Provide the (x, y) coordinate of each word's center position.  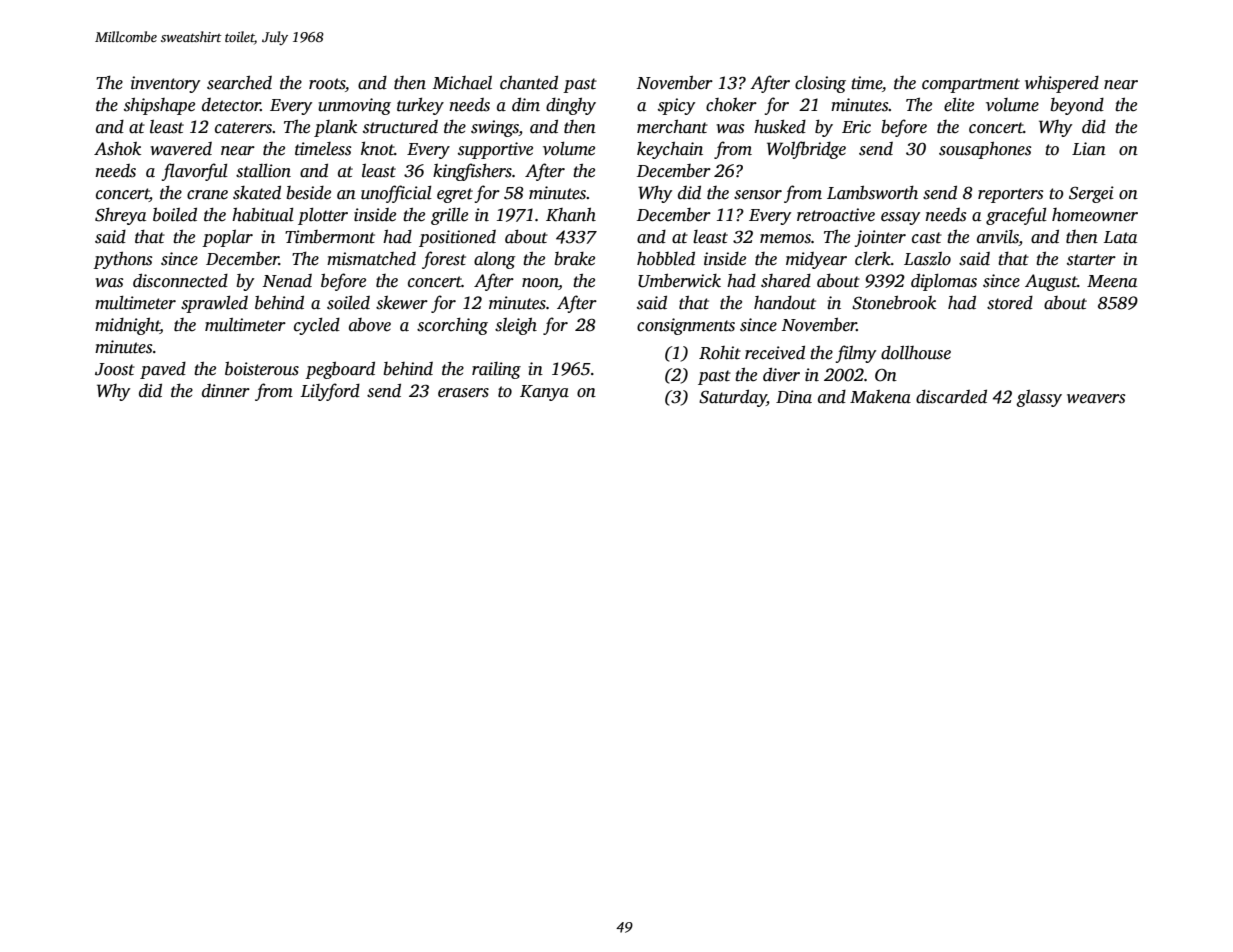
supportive (495, 150)
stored (1010, 303)
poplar (227, 238)
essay (900, 218)
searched (239, 82)
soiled (348, 302)
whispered (1062, 84)
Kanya (544, 393)
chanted (529, 82)
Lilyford (330, 392)
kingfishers (472, 172)
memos (785, 239)
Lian (1089, 149)
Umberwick (679, 280)
